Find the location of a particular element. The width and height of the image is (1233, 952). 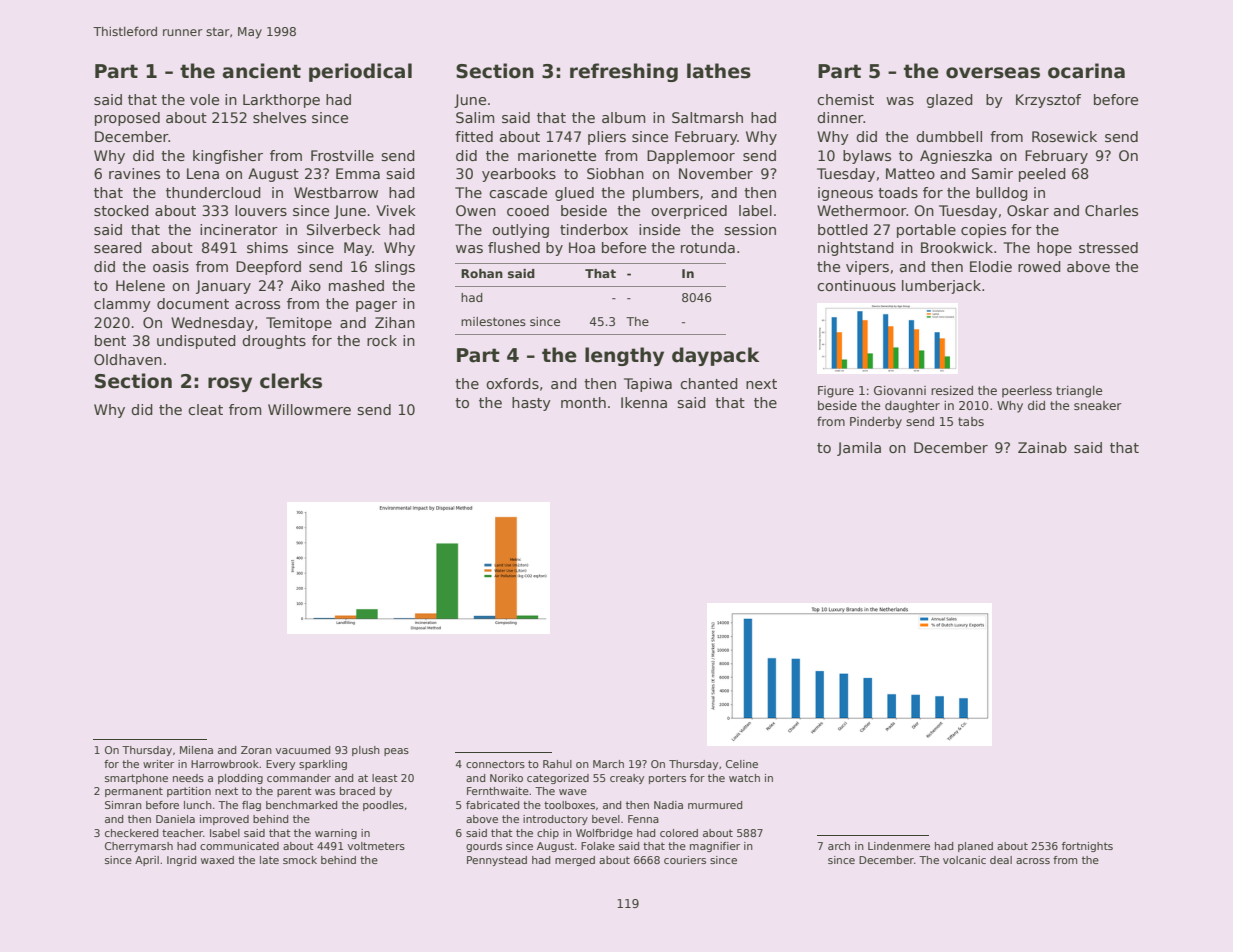

rosy is located at coordinates (230, 384).
